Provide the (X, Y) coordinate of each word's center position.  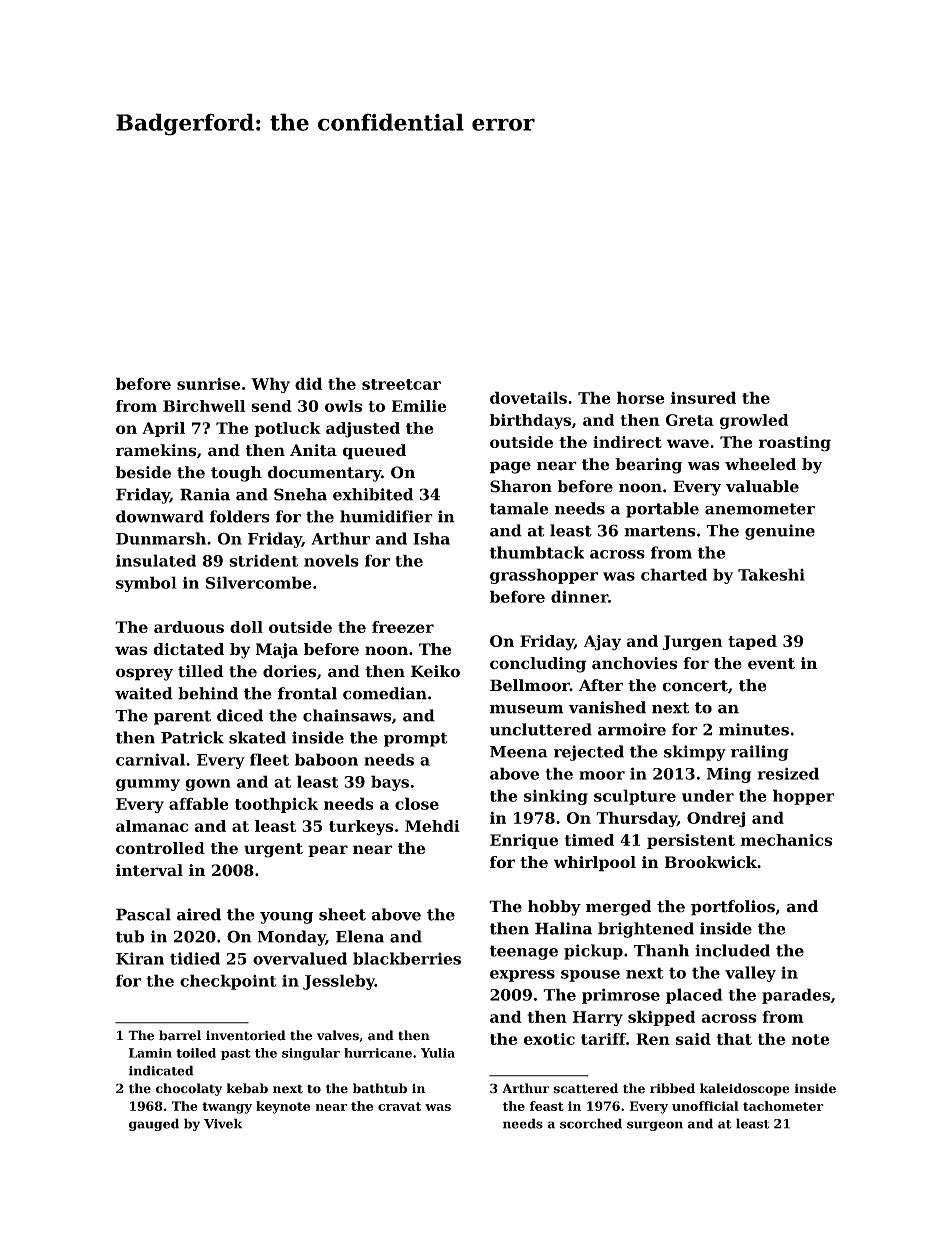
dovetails (528, 397)
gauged (154, 1124)
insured (703, 397)
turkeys (361, 828)
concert (695, 686)
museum (526, 709)
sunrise (208, 384)
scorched (591, 1123)
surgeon (655, 1126)
